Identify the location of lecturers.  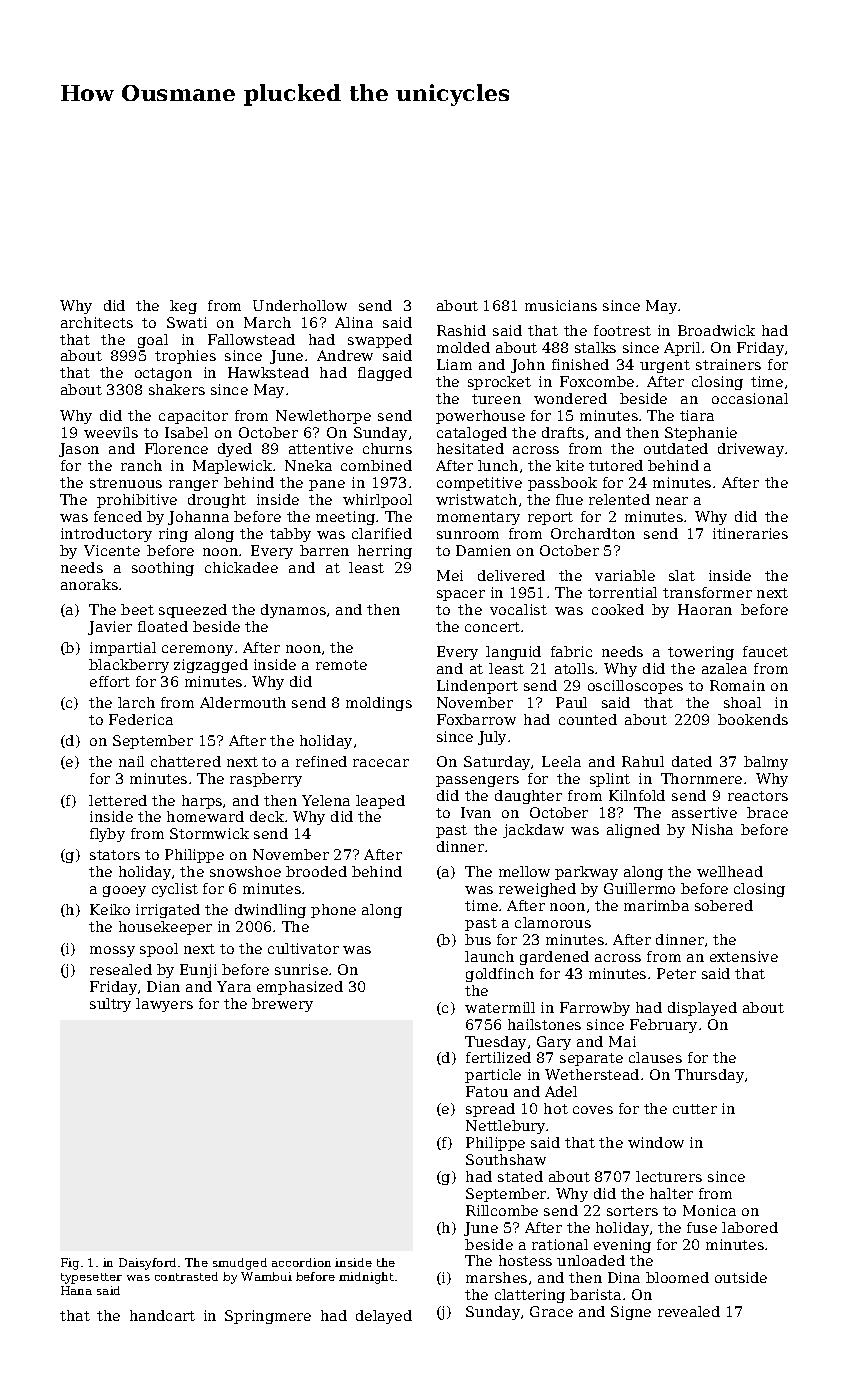
(669, 1176).
